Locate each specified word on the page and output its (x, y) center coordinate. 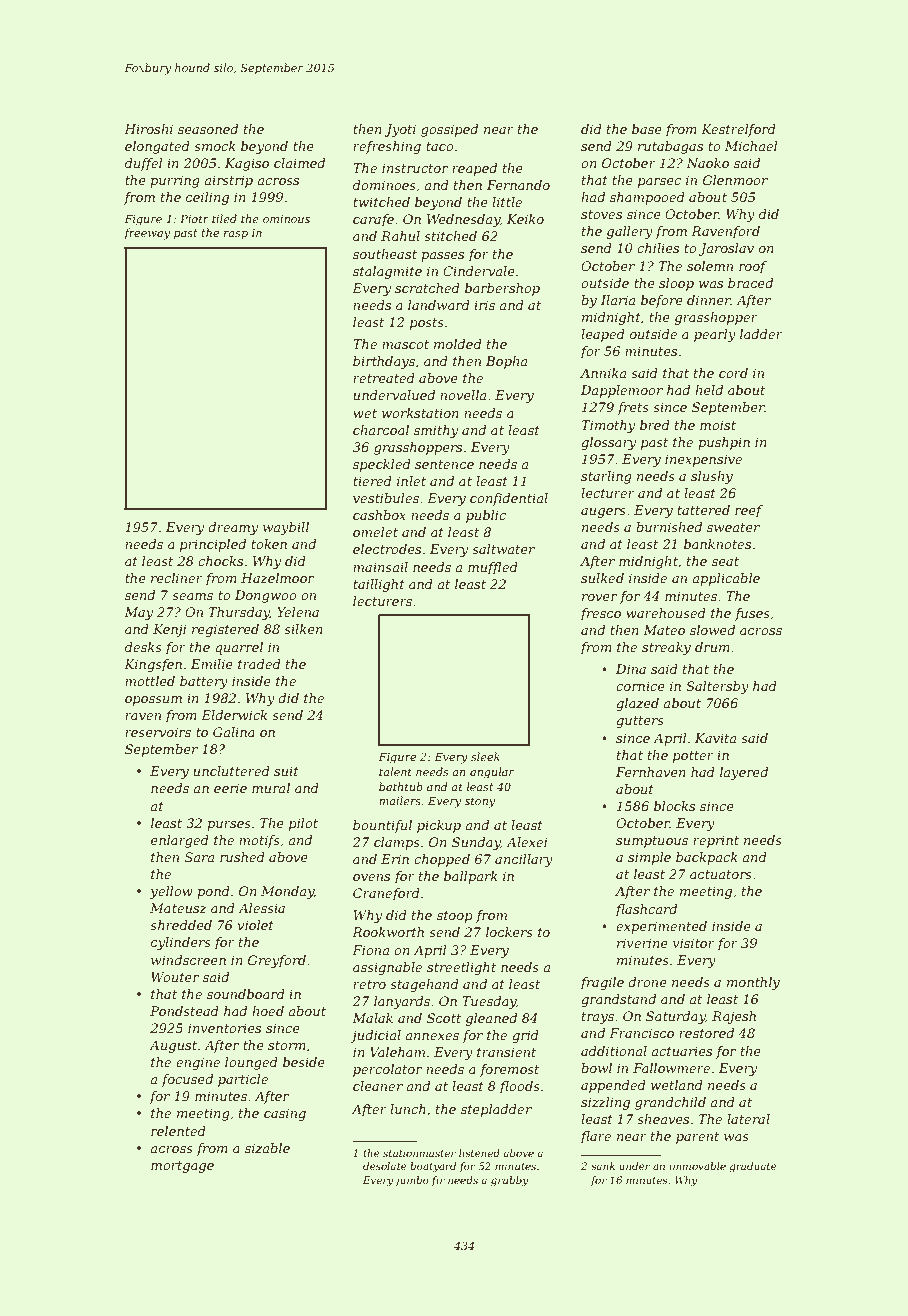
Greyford (277, 961)
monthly (753, 983)
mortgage (182, 1167)
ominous (286, 219)
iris (484, 305)
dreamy (233, 528)
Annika (603, 373)
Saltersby (717, 687)
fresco (600, 614)
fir (438, 1181)
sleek (485, 756)
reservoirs (158, 732)
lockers (509, 932)
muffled (493, 568)
